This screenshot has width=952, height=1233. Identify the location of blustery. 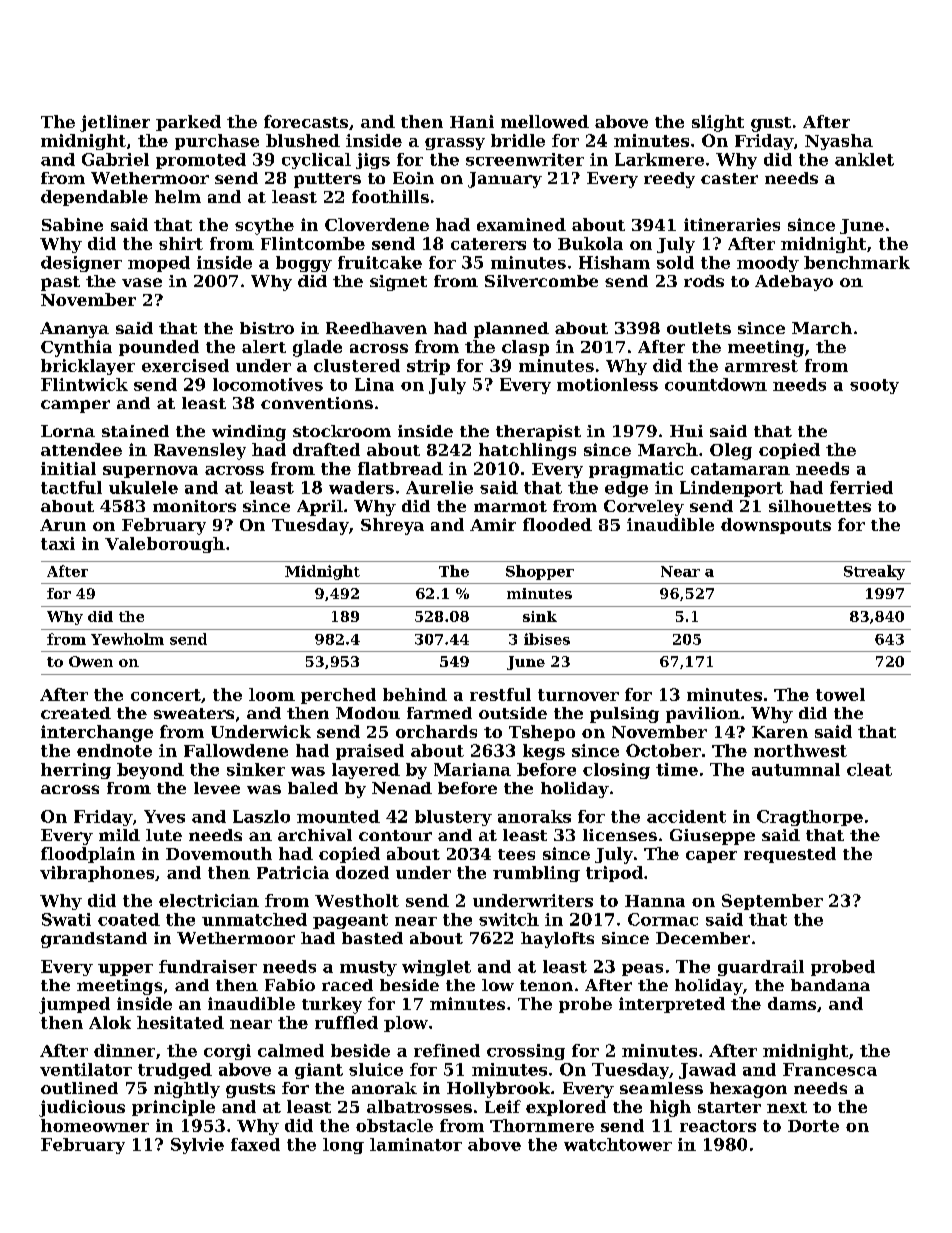
(453, 818).
